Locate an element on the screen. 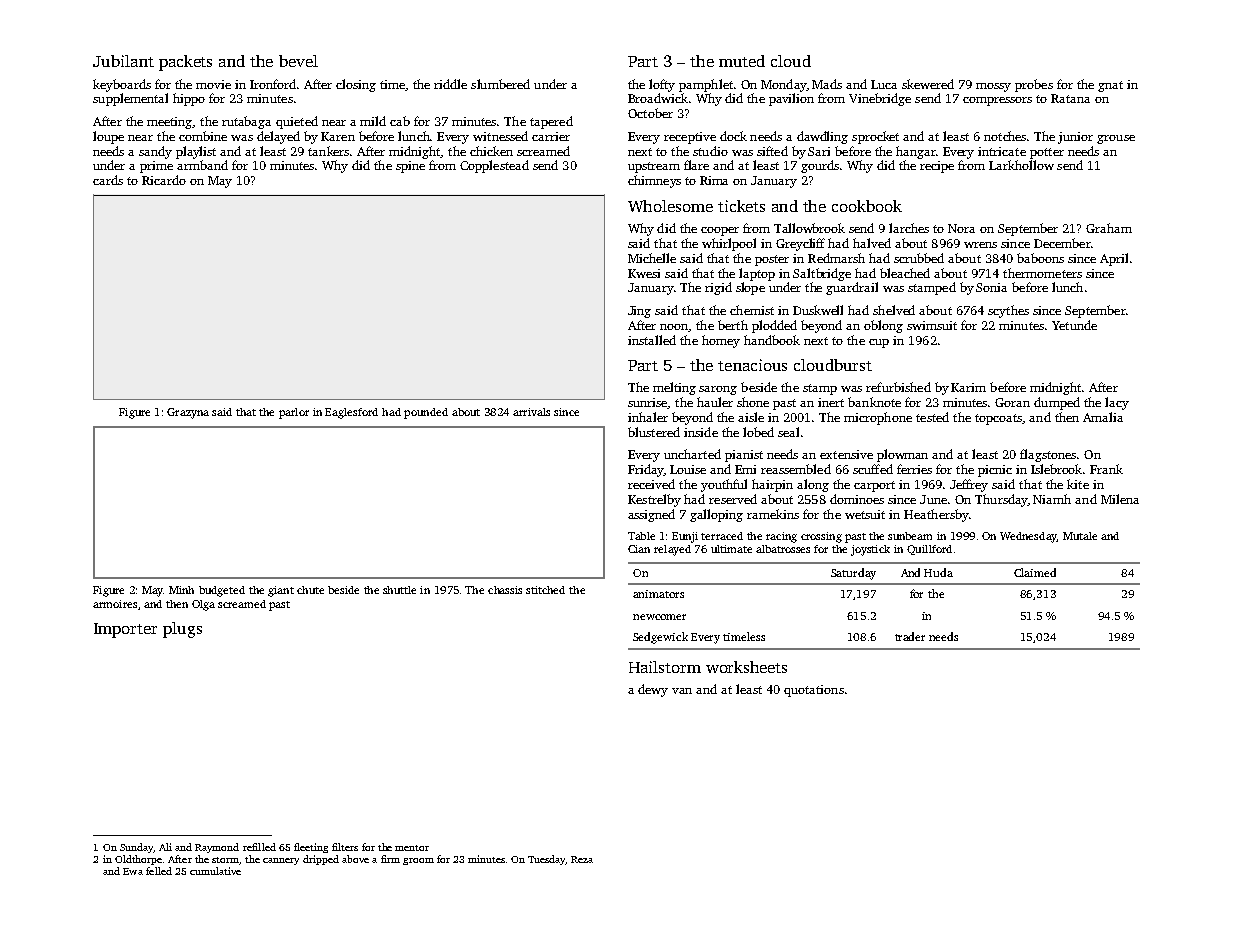 The width and height of the screenshot is (1233, 952). pounded is located at coordinates (426, 413).
